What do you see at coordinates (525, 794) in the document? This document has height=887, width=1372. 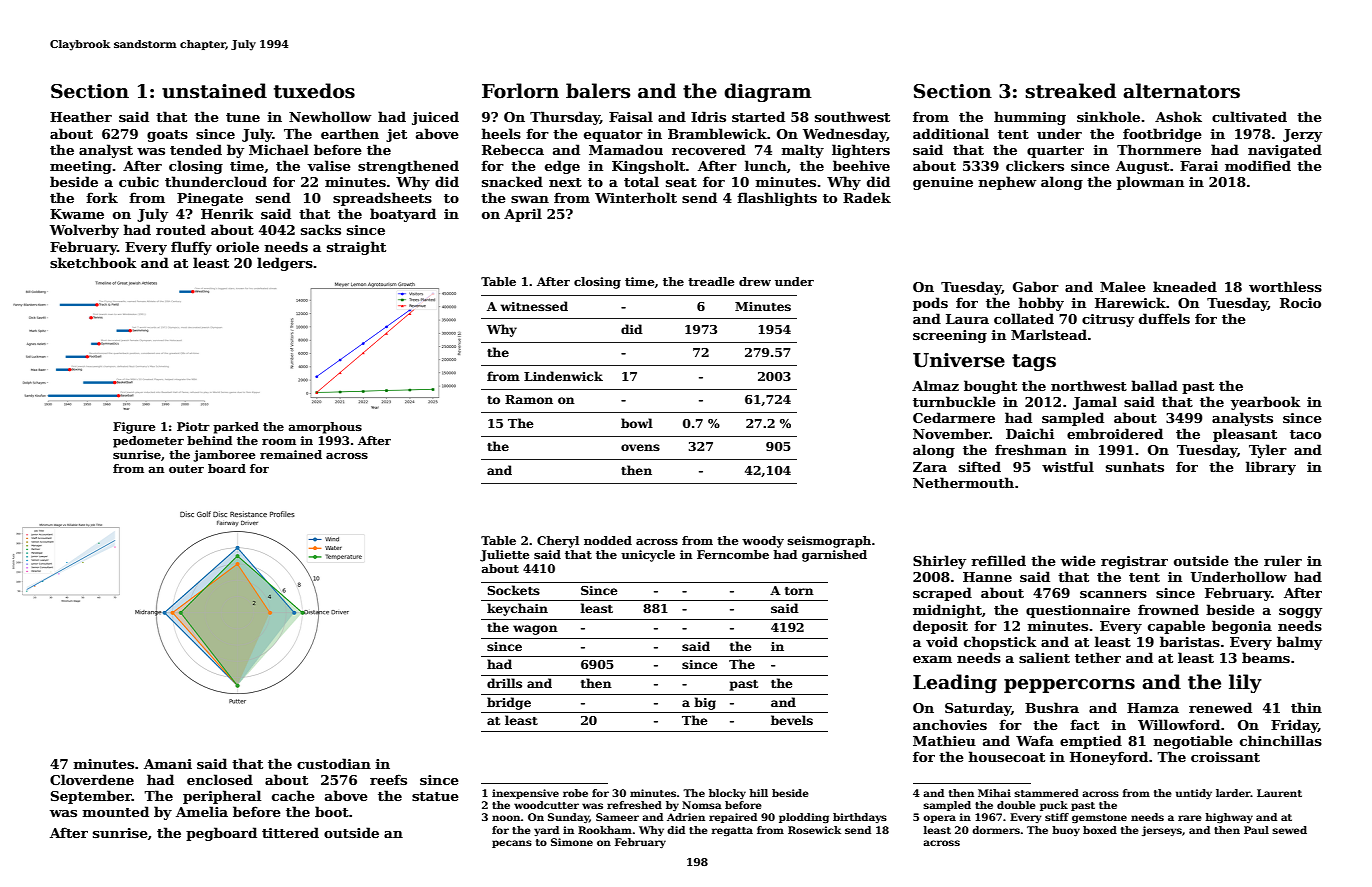 I see `inexpensive` at bounding box center [525, 794].
